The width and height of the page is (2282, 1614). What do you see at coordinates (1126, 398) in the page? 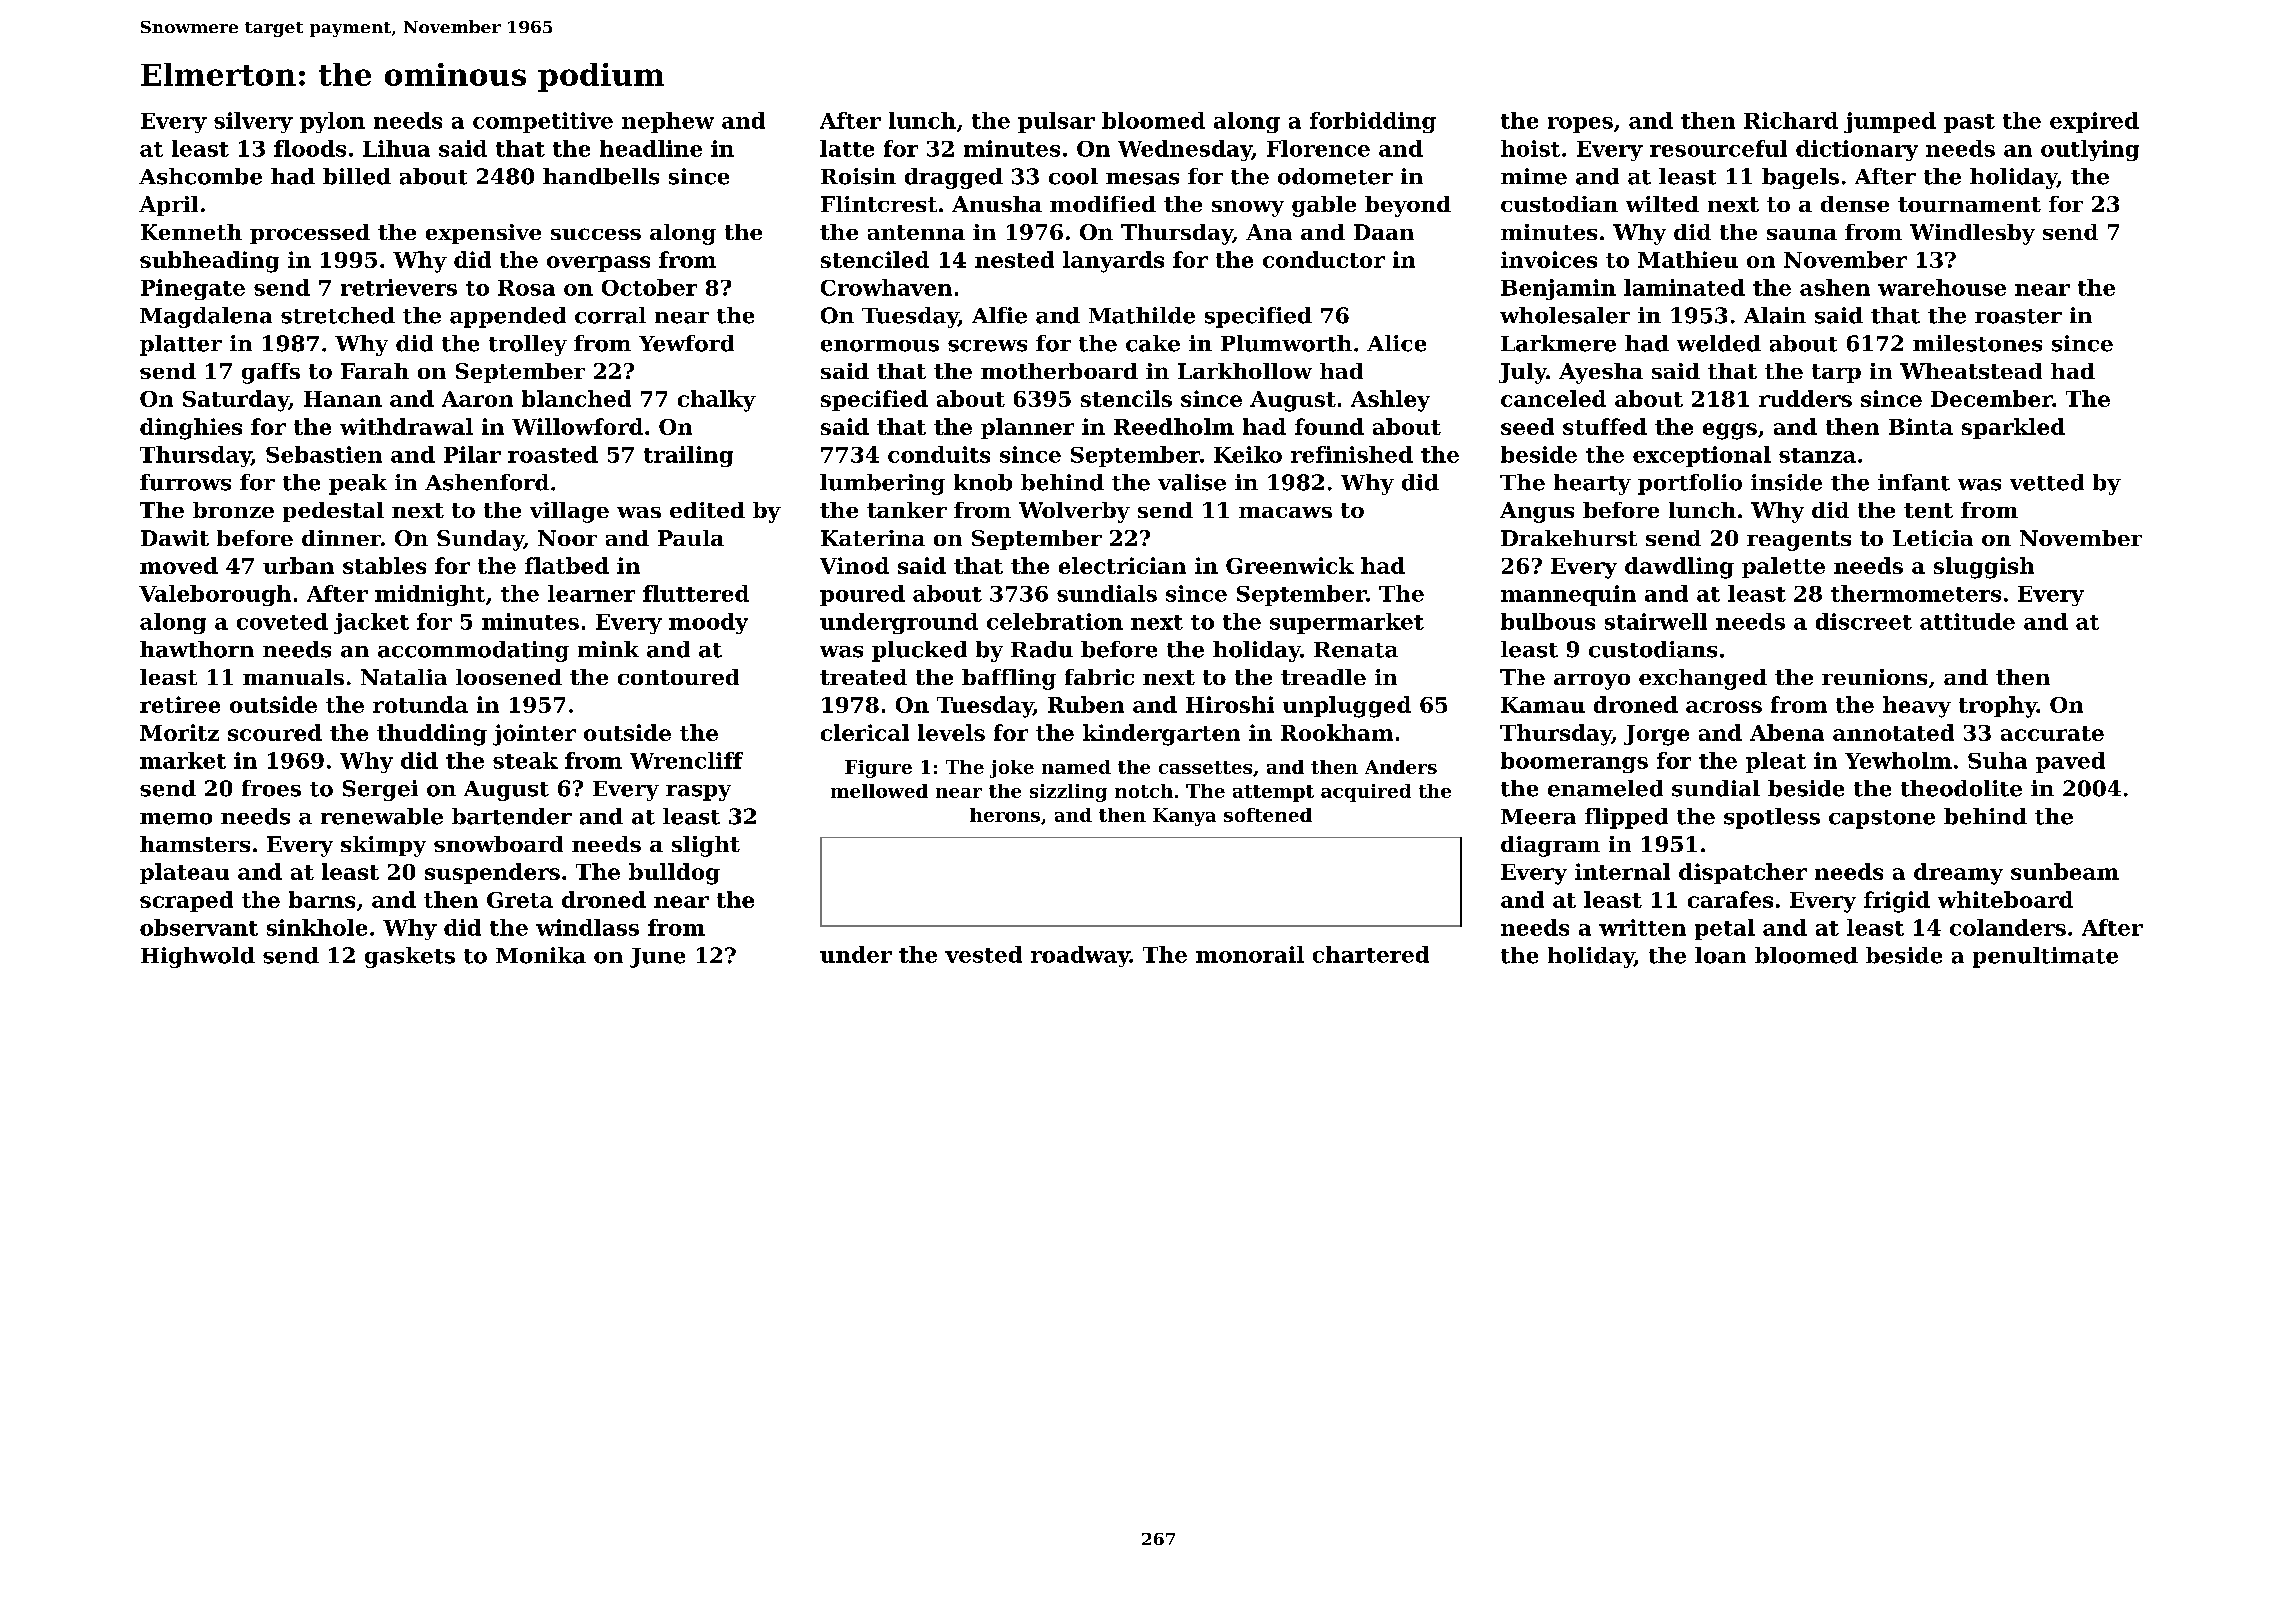
I see `stencils` at bounding box center [1126, 398].
